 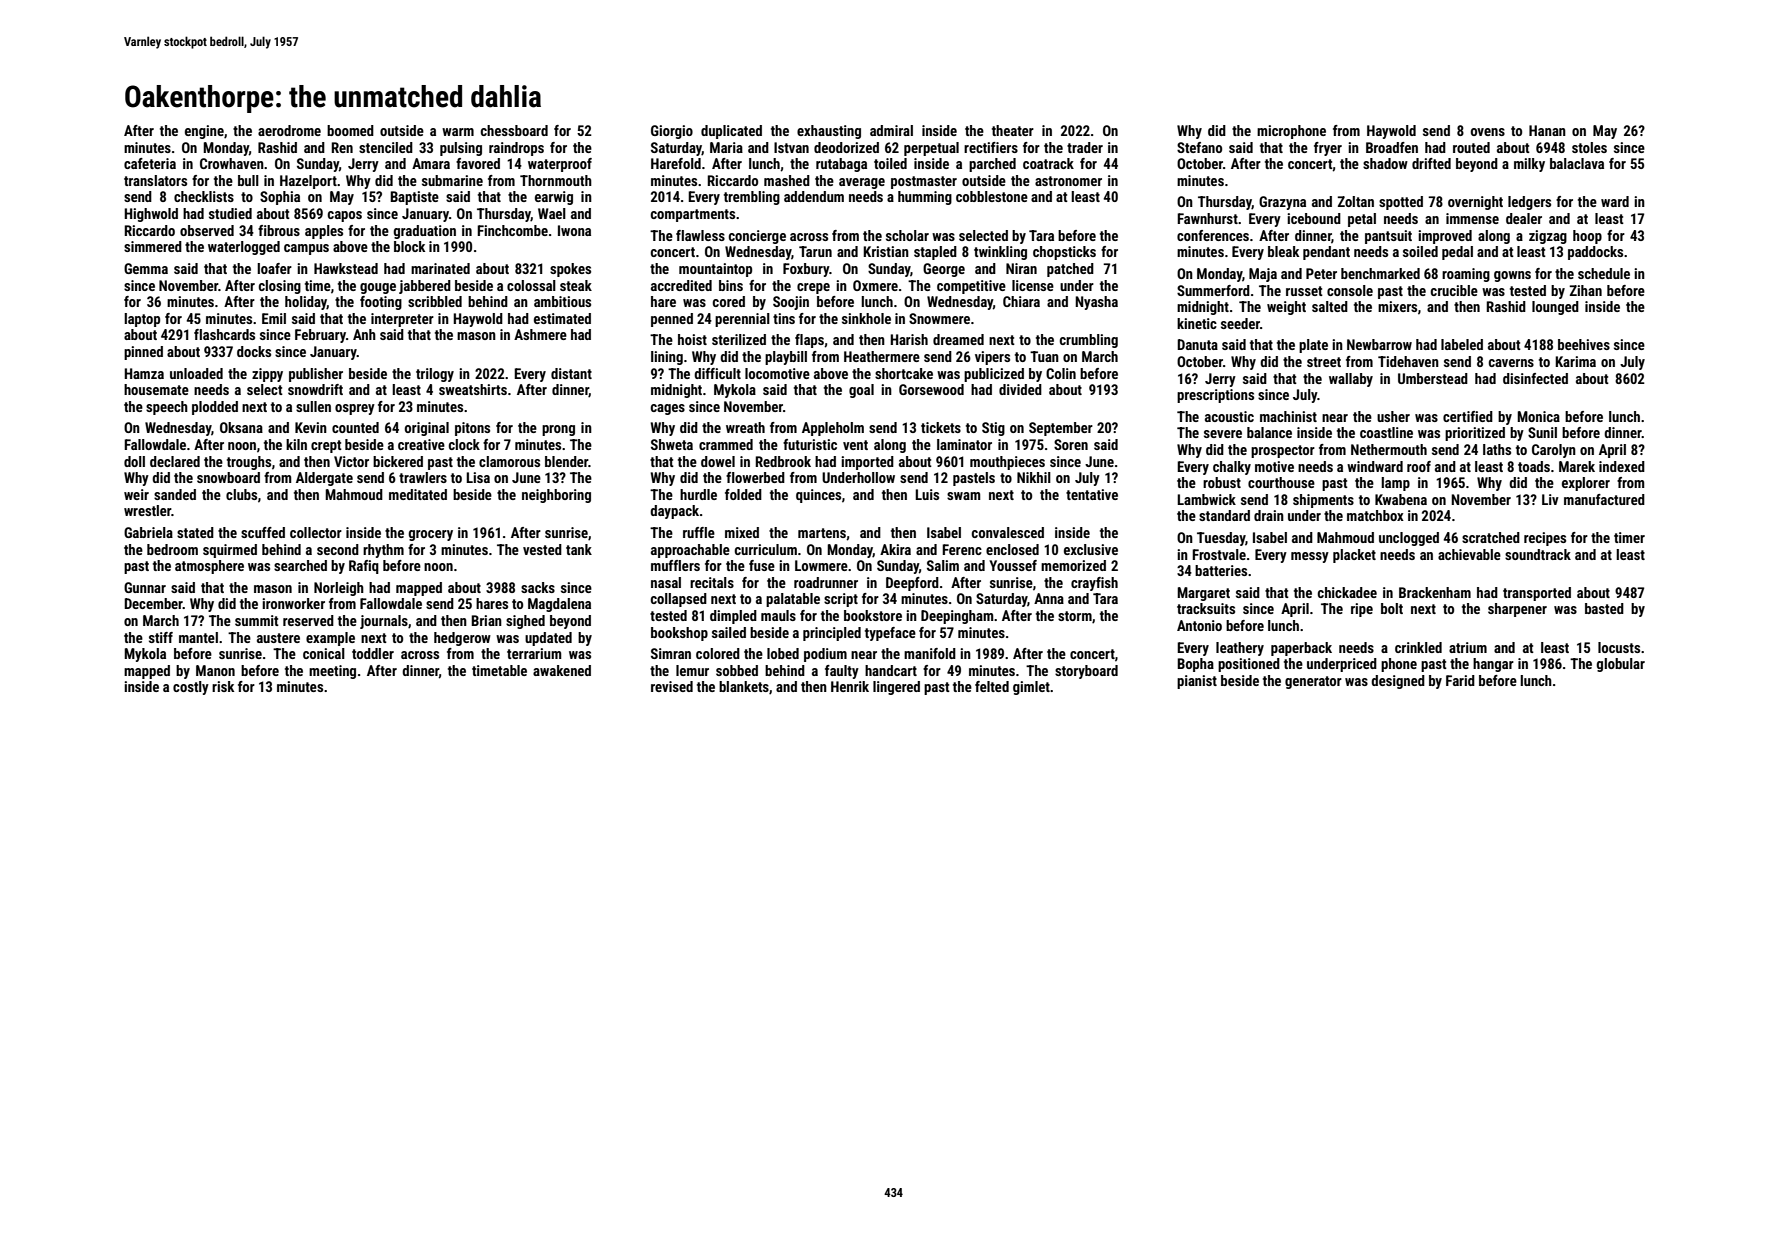 I want to click on crucible, so click(x=1454, y=290).
